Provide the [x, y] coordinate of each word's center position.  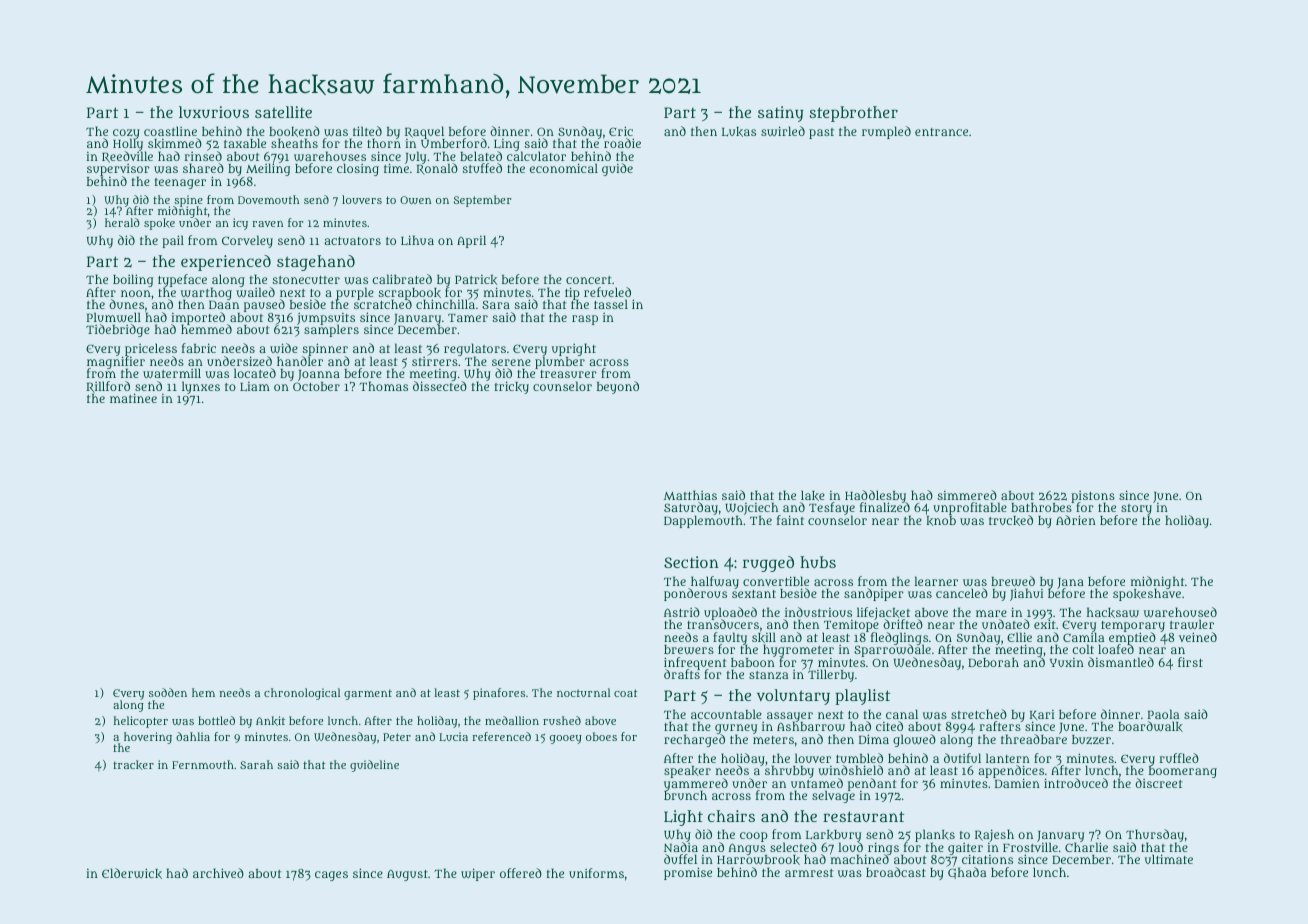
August [407, 875]
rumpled [886, 132]
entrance [941, 132]
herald [122, 222]
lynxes [201, 387]
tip [572, 293]
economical [564, 168]
